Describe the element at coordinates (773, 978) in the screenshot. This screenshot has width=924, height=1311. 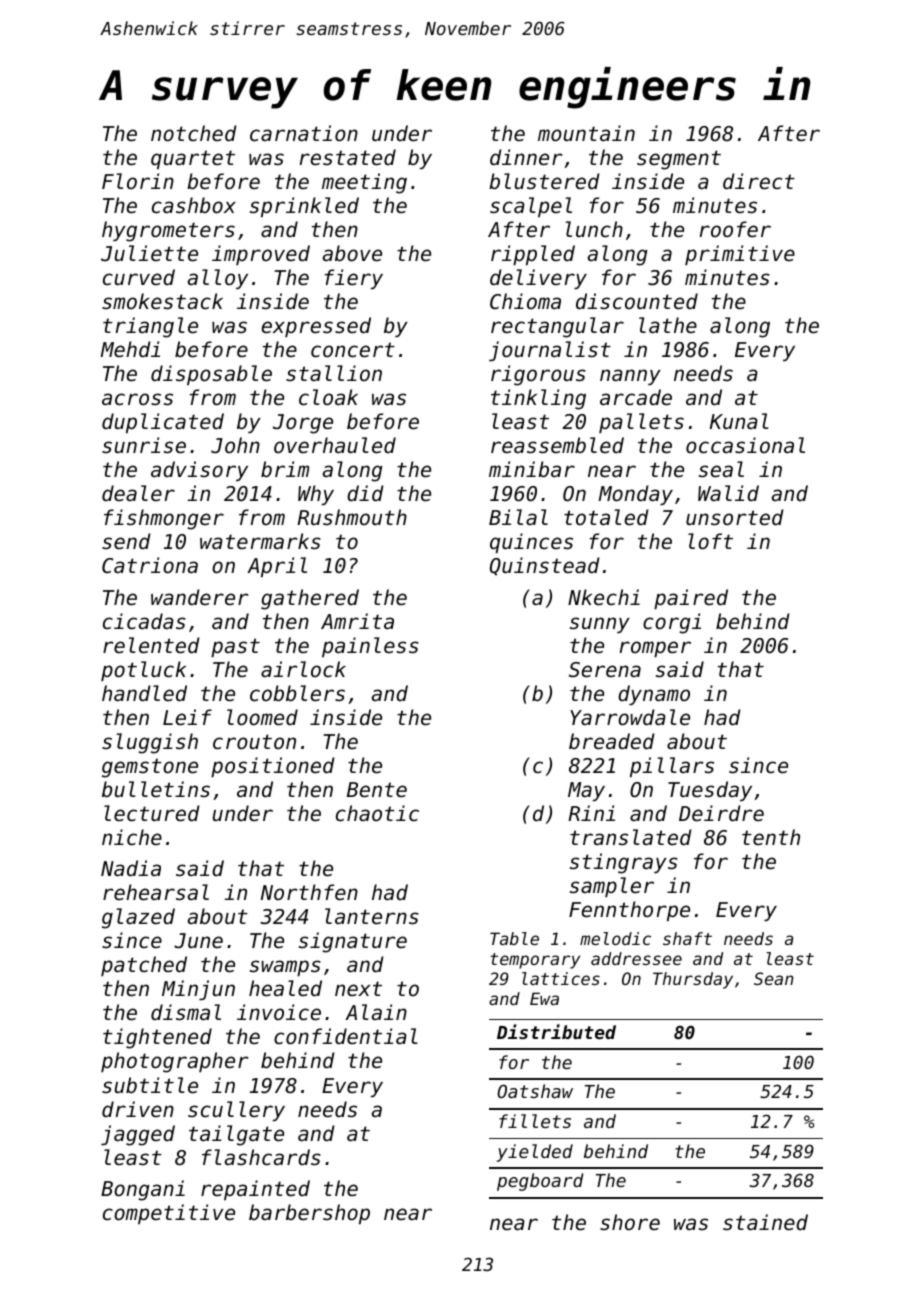
I see `Sean` at that location.
